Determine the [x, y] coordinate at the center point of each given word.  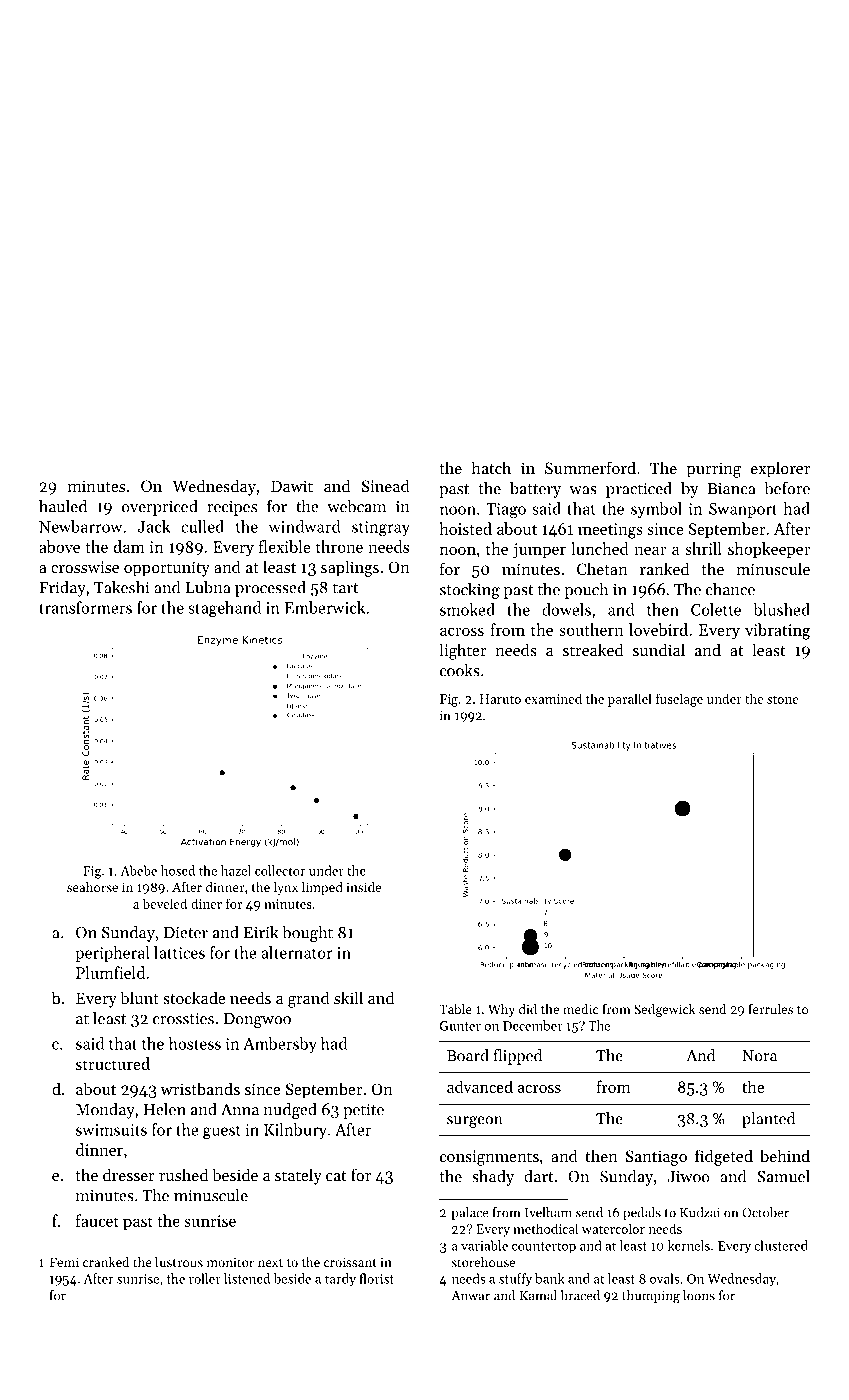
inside [363, 887]
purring [714, 470]
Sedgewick [665, 1010]
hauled [63, 506]
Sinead [385, 485]
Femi [64, 1262]
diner [206, 903]
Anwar [471, 1296]
